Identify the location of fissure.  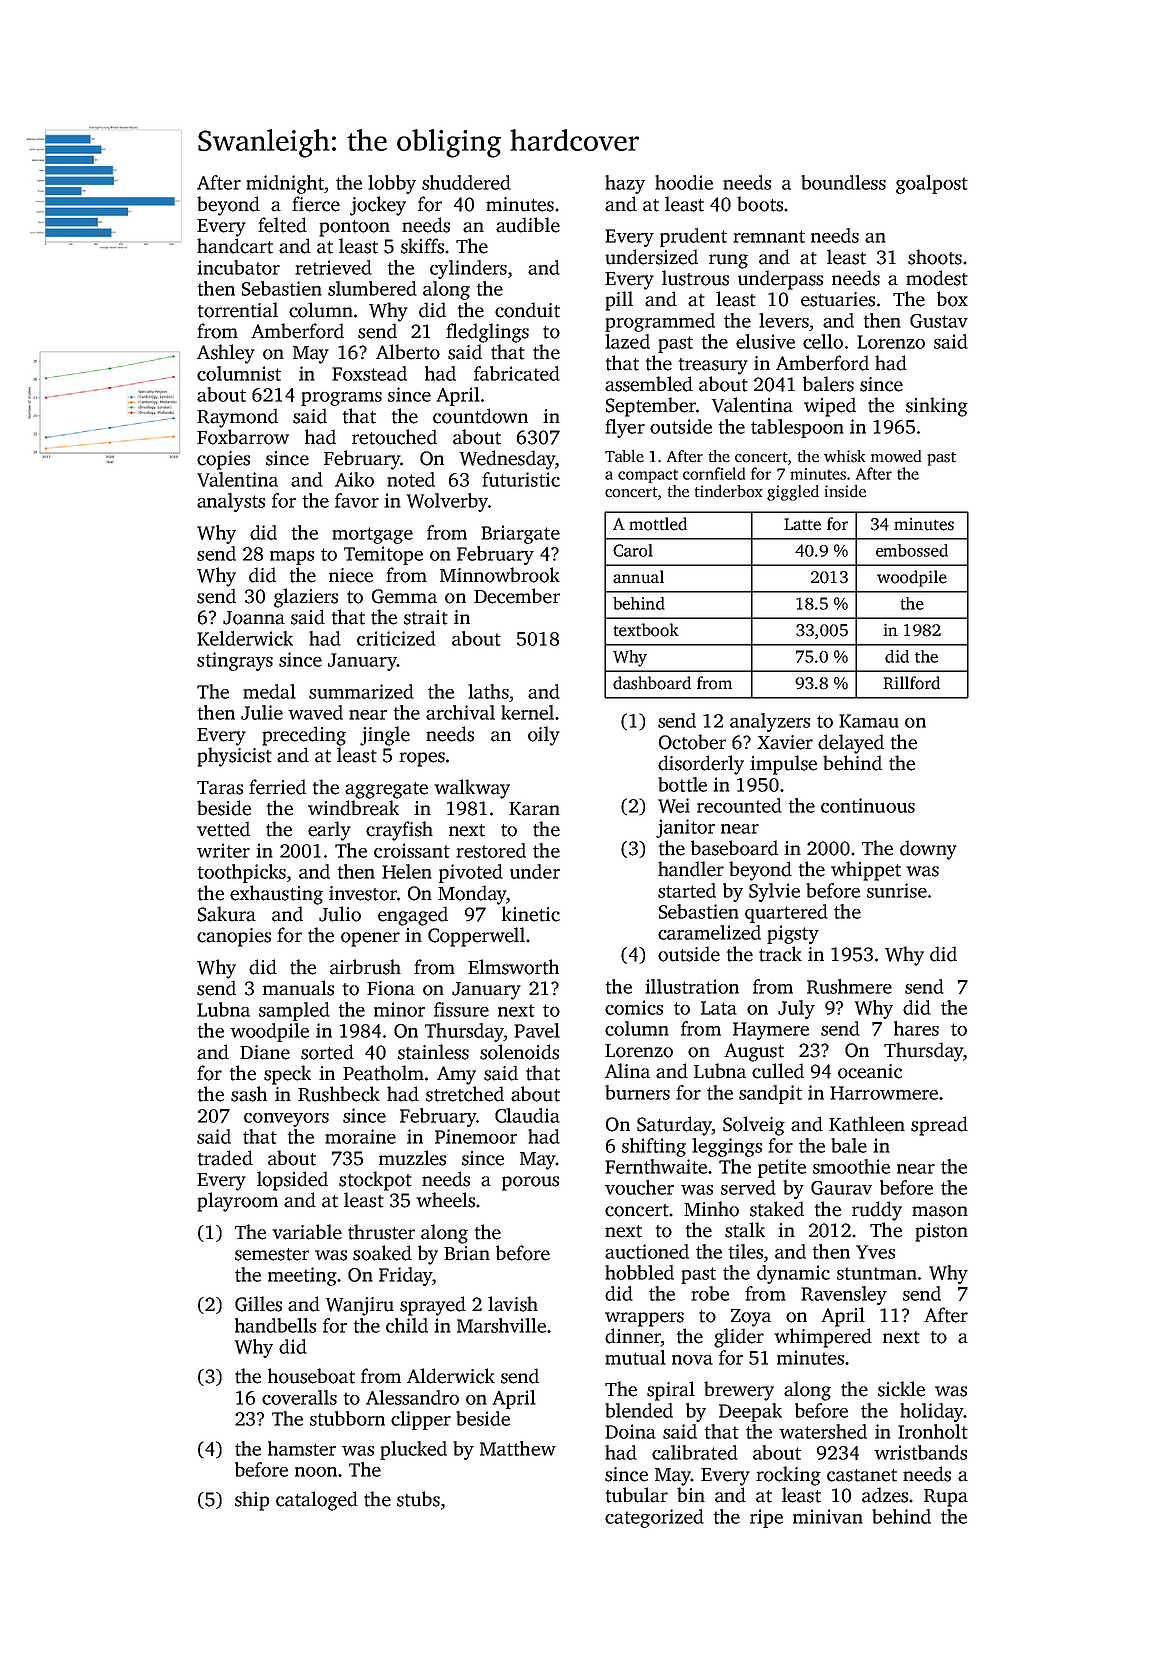
(461, 1009).
